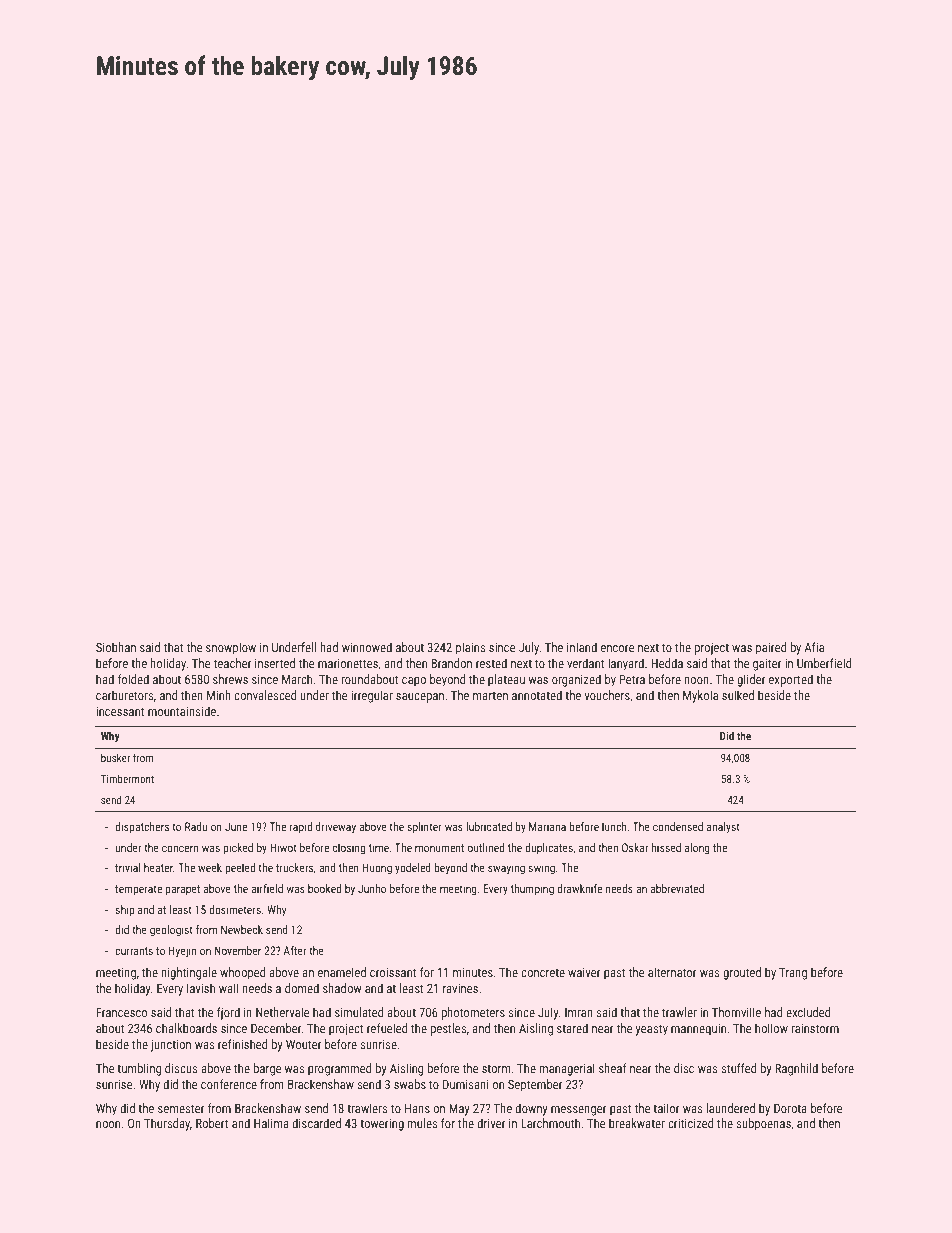 The width and height of the page is (952, 1233). I want to click on fjord, so click(228, 1013).
